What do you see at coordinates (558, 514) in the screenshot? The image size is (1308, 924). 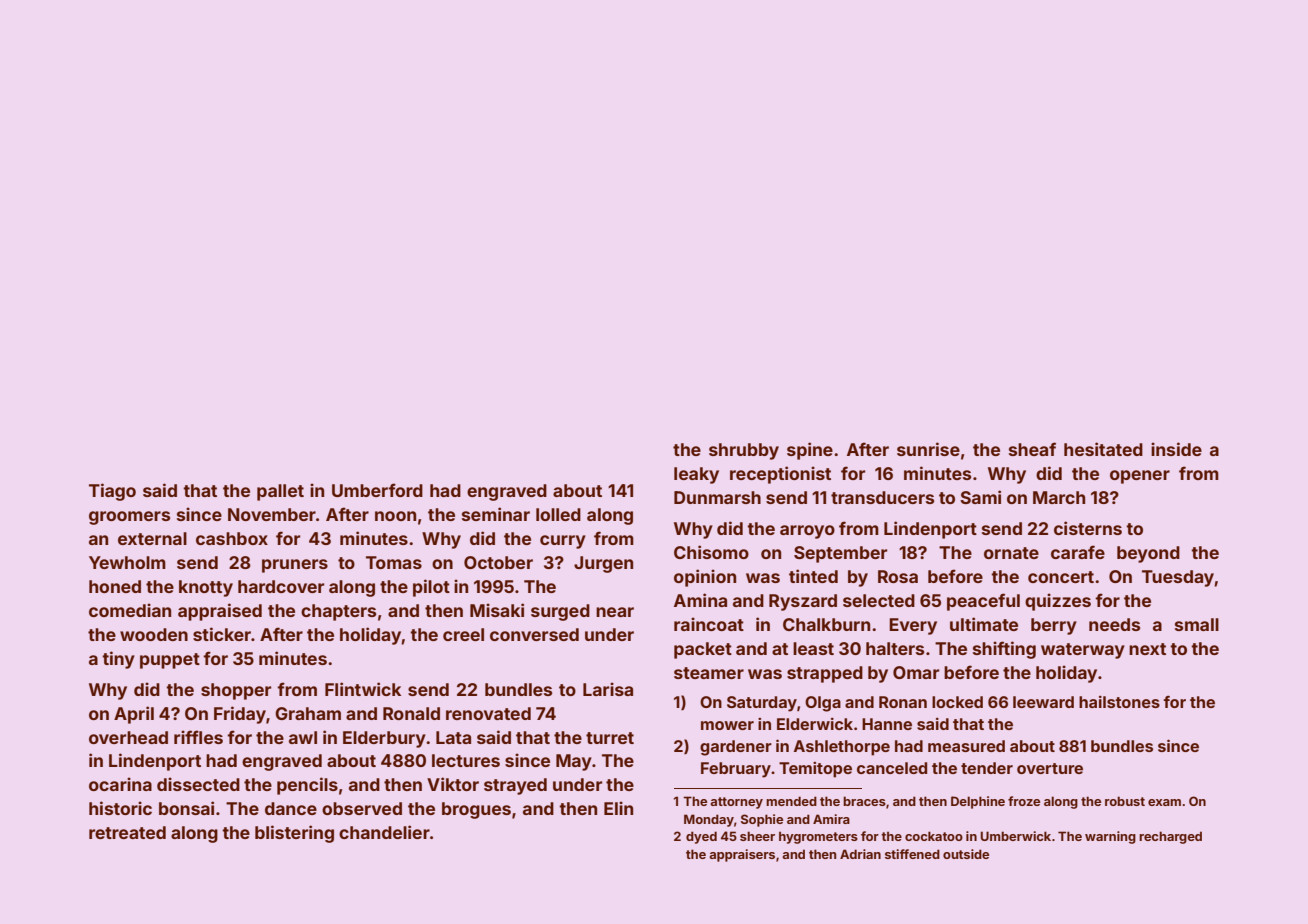 I see `lolled` at bounding box center [558, 514].
